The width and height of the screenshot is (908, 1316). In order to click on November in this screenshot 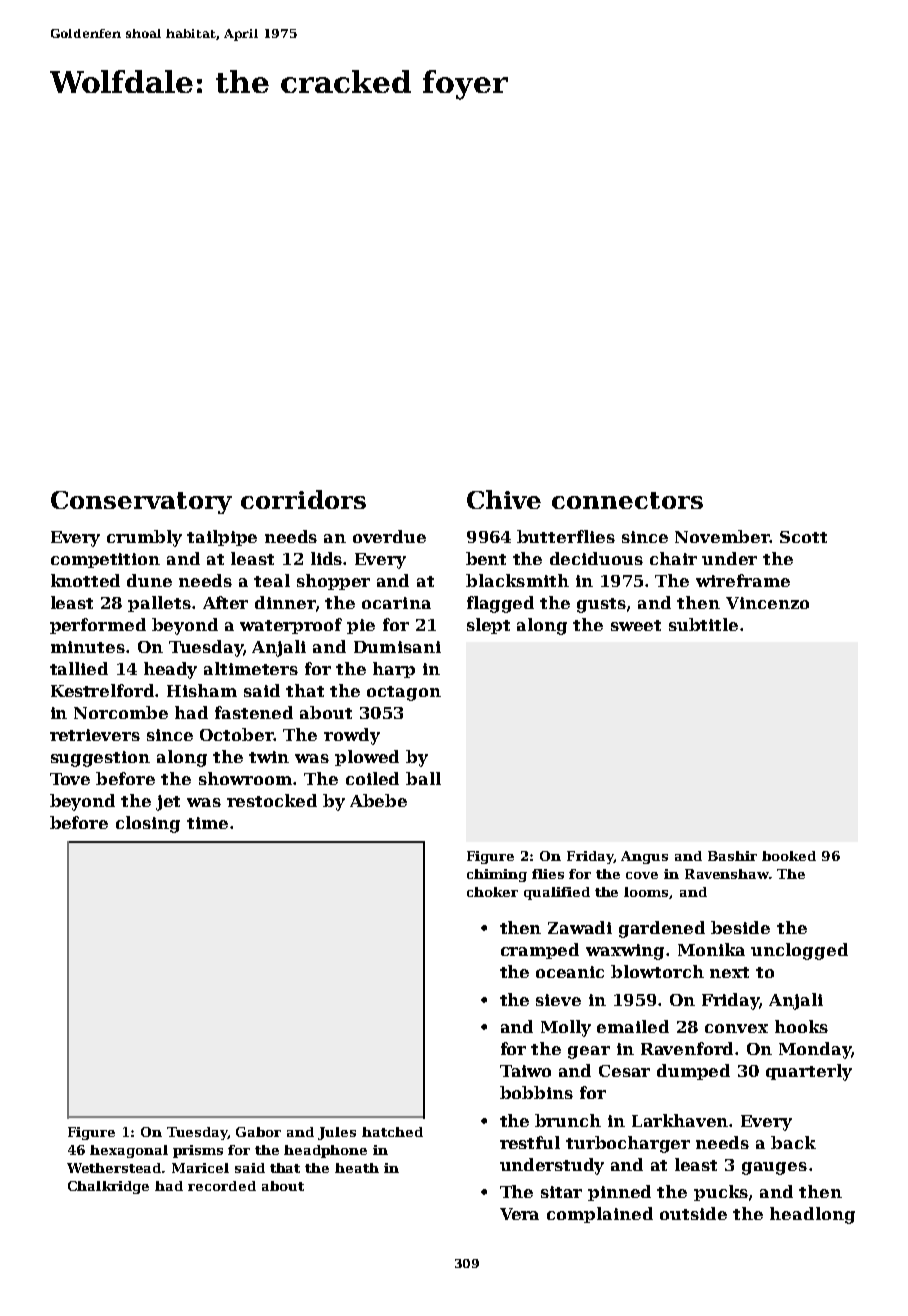, I will do `click(722, 536)`.
